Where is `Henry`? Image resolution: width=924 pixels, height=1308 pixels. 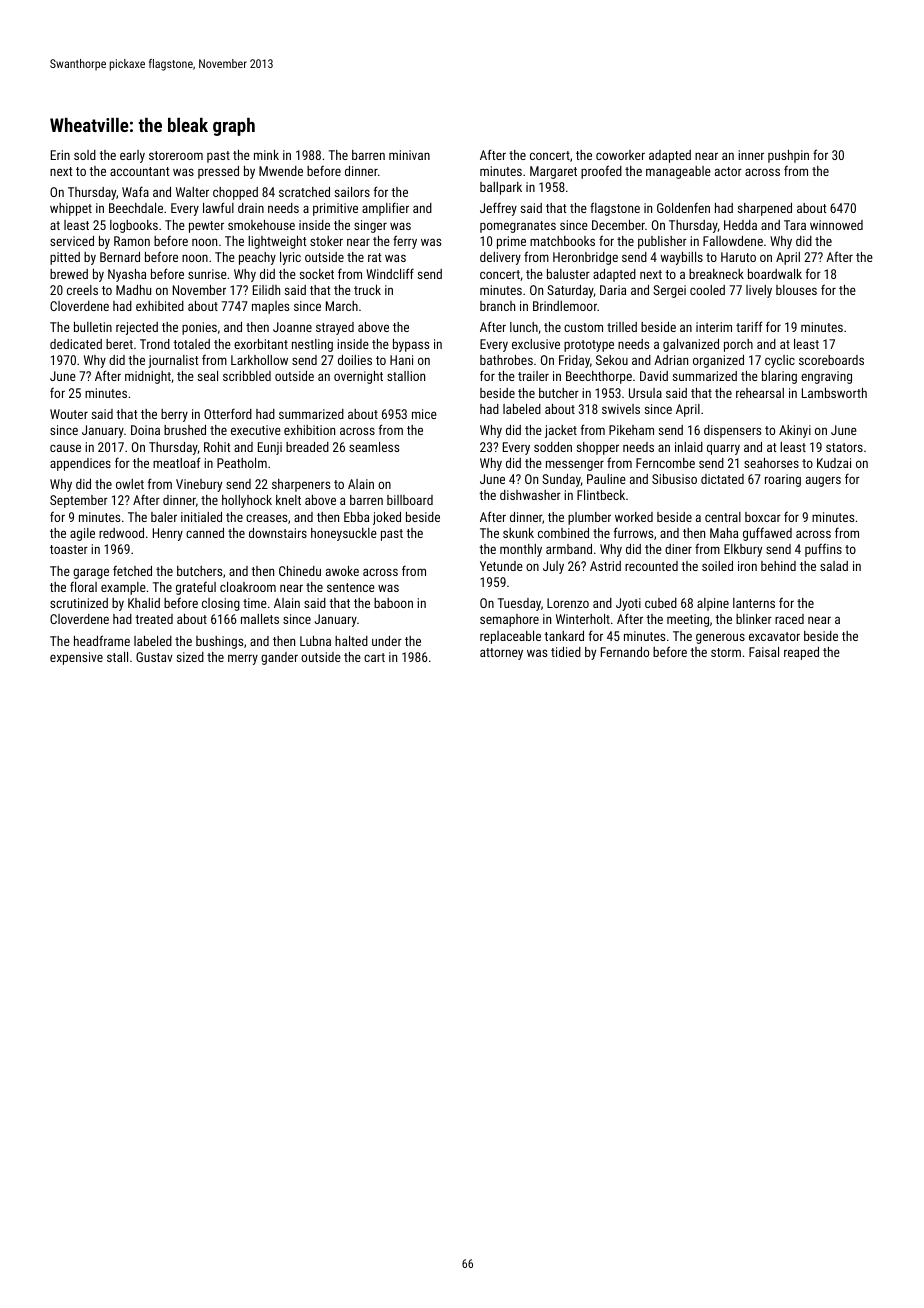 Henry is located at coordinates (168, 534).
